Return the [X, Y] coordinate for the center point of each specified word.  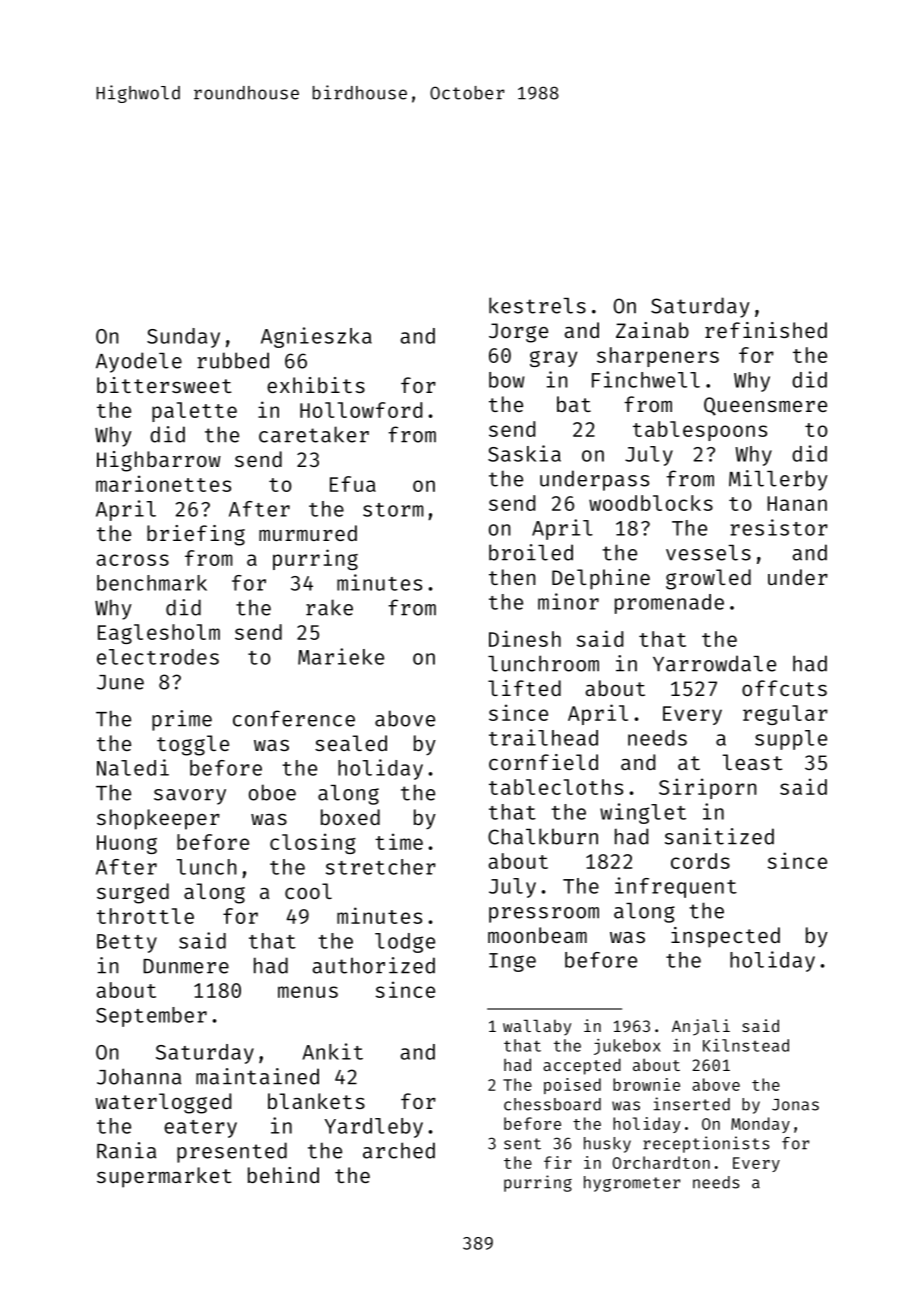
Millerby [778, 480]
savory [190, 797]
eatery [200, 1129]
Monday [760, 1125]
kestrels [537, 305]
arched [399, 1150]
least [753, 762]
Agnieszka [316, 337]
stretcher [381, 867]
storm [393, 510]
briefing [196, 535]
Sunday [183, 338]
